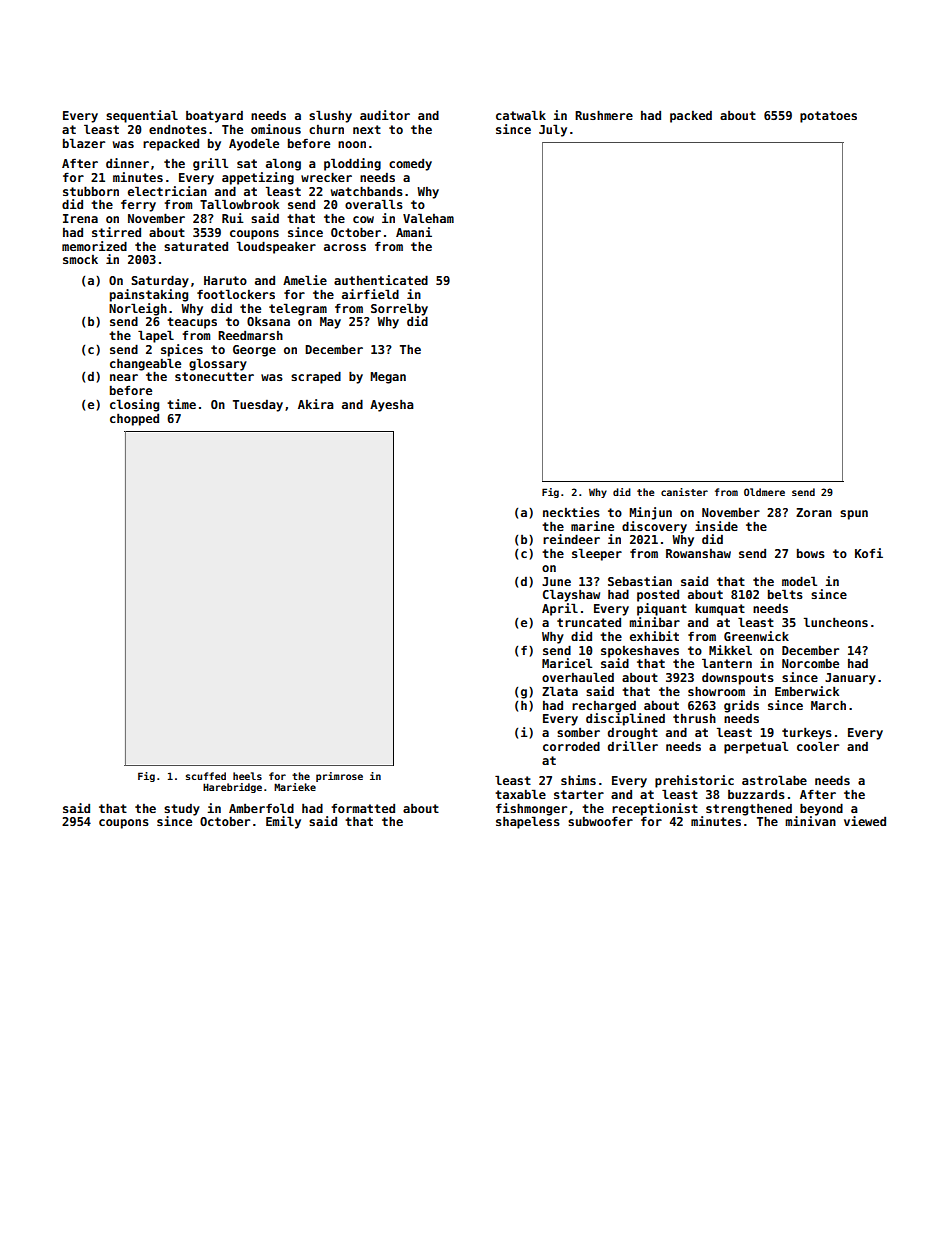 The height and width of the document is (1233, 952). I want to click on comedy, so click(410, 165).
